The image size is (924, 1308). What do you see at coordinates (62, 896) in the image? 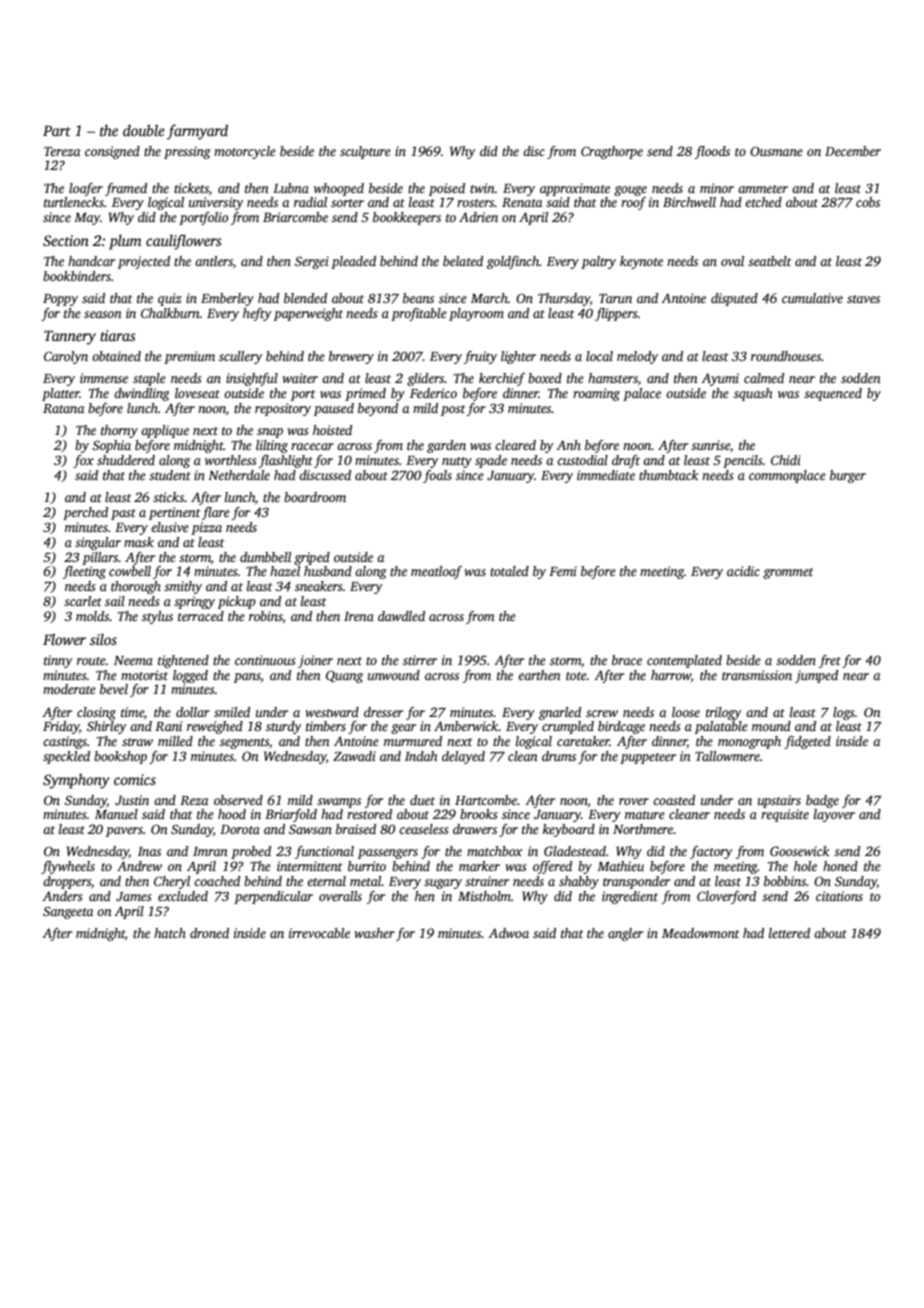
I see `Anders` at bounding box center [62, 896].
